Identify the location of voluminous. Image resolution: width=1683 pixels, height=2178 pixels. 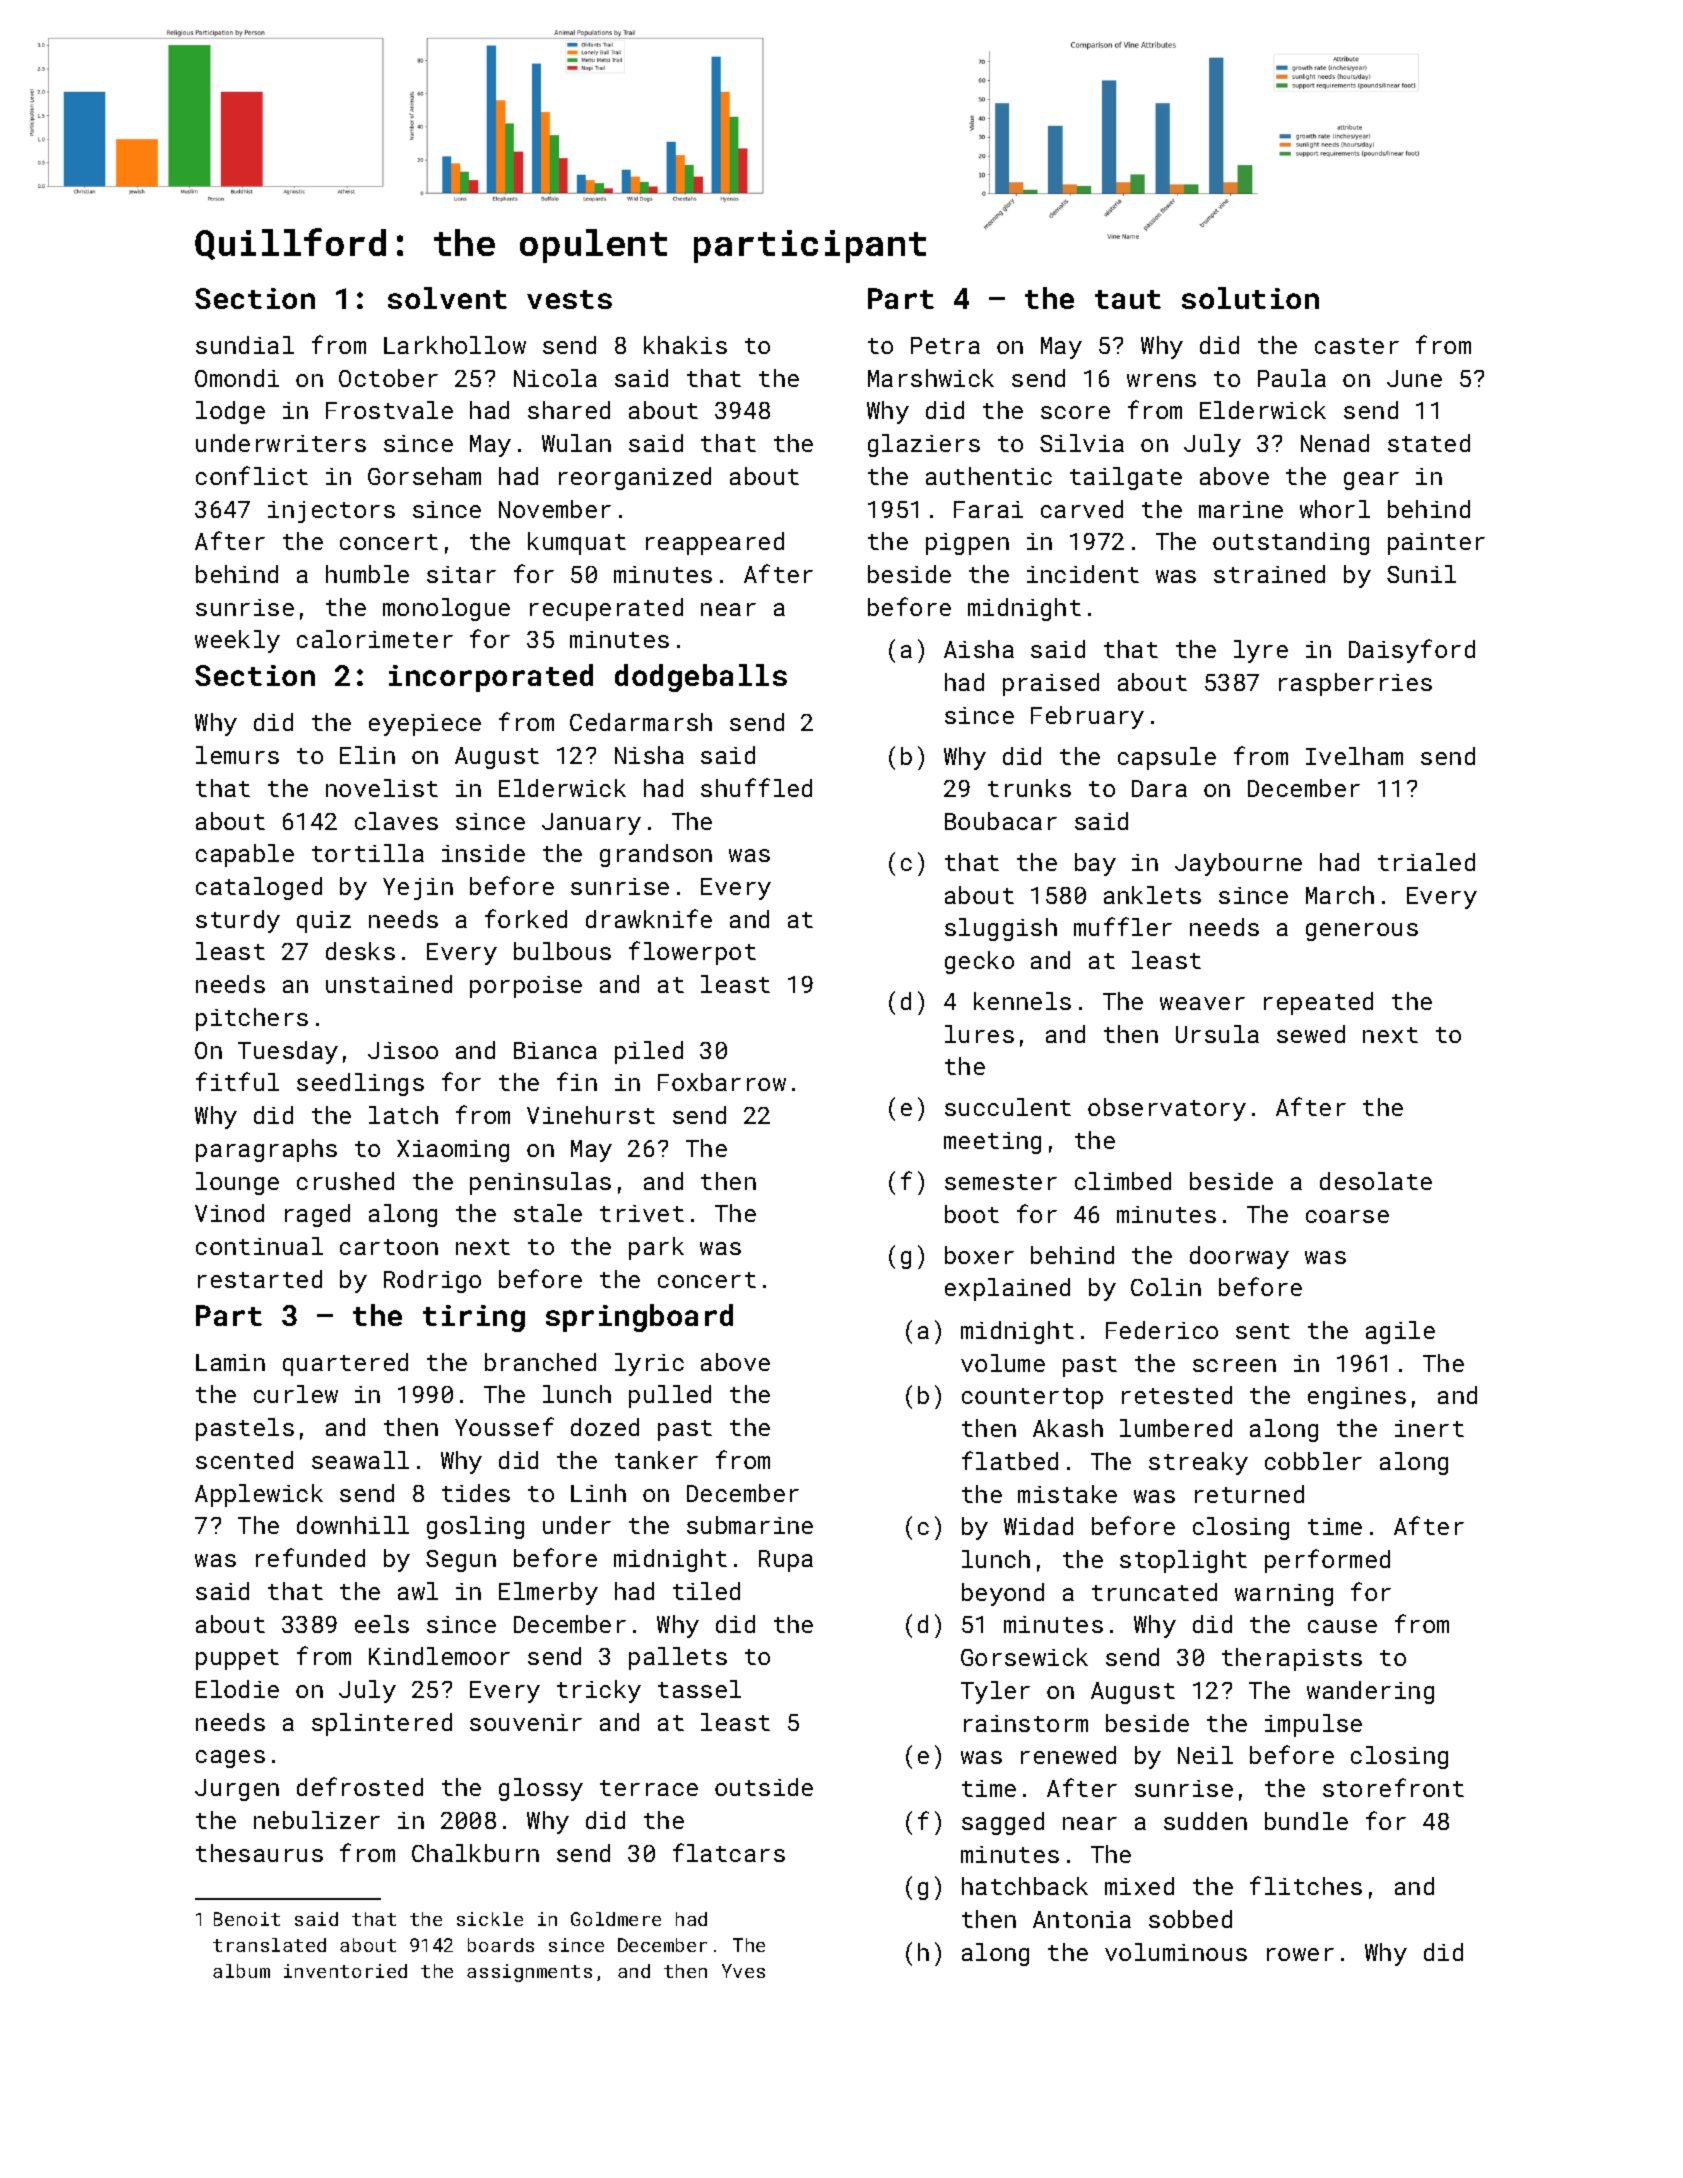
(1176, 1952).
